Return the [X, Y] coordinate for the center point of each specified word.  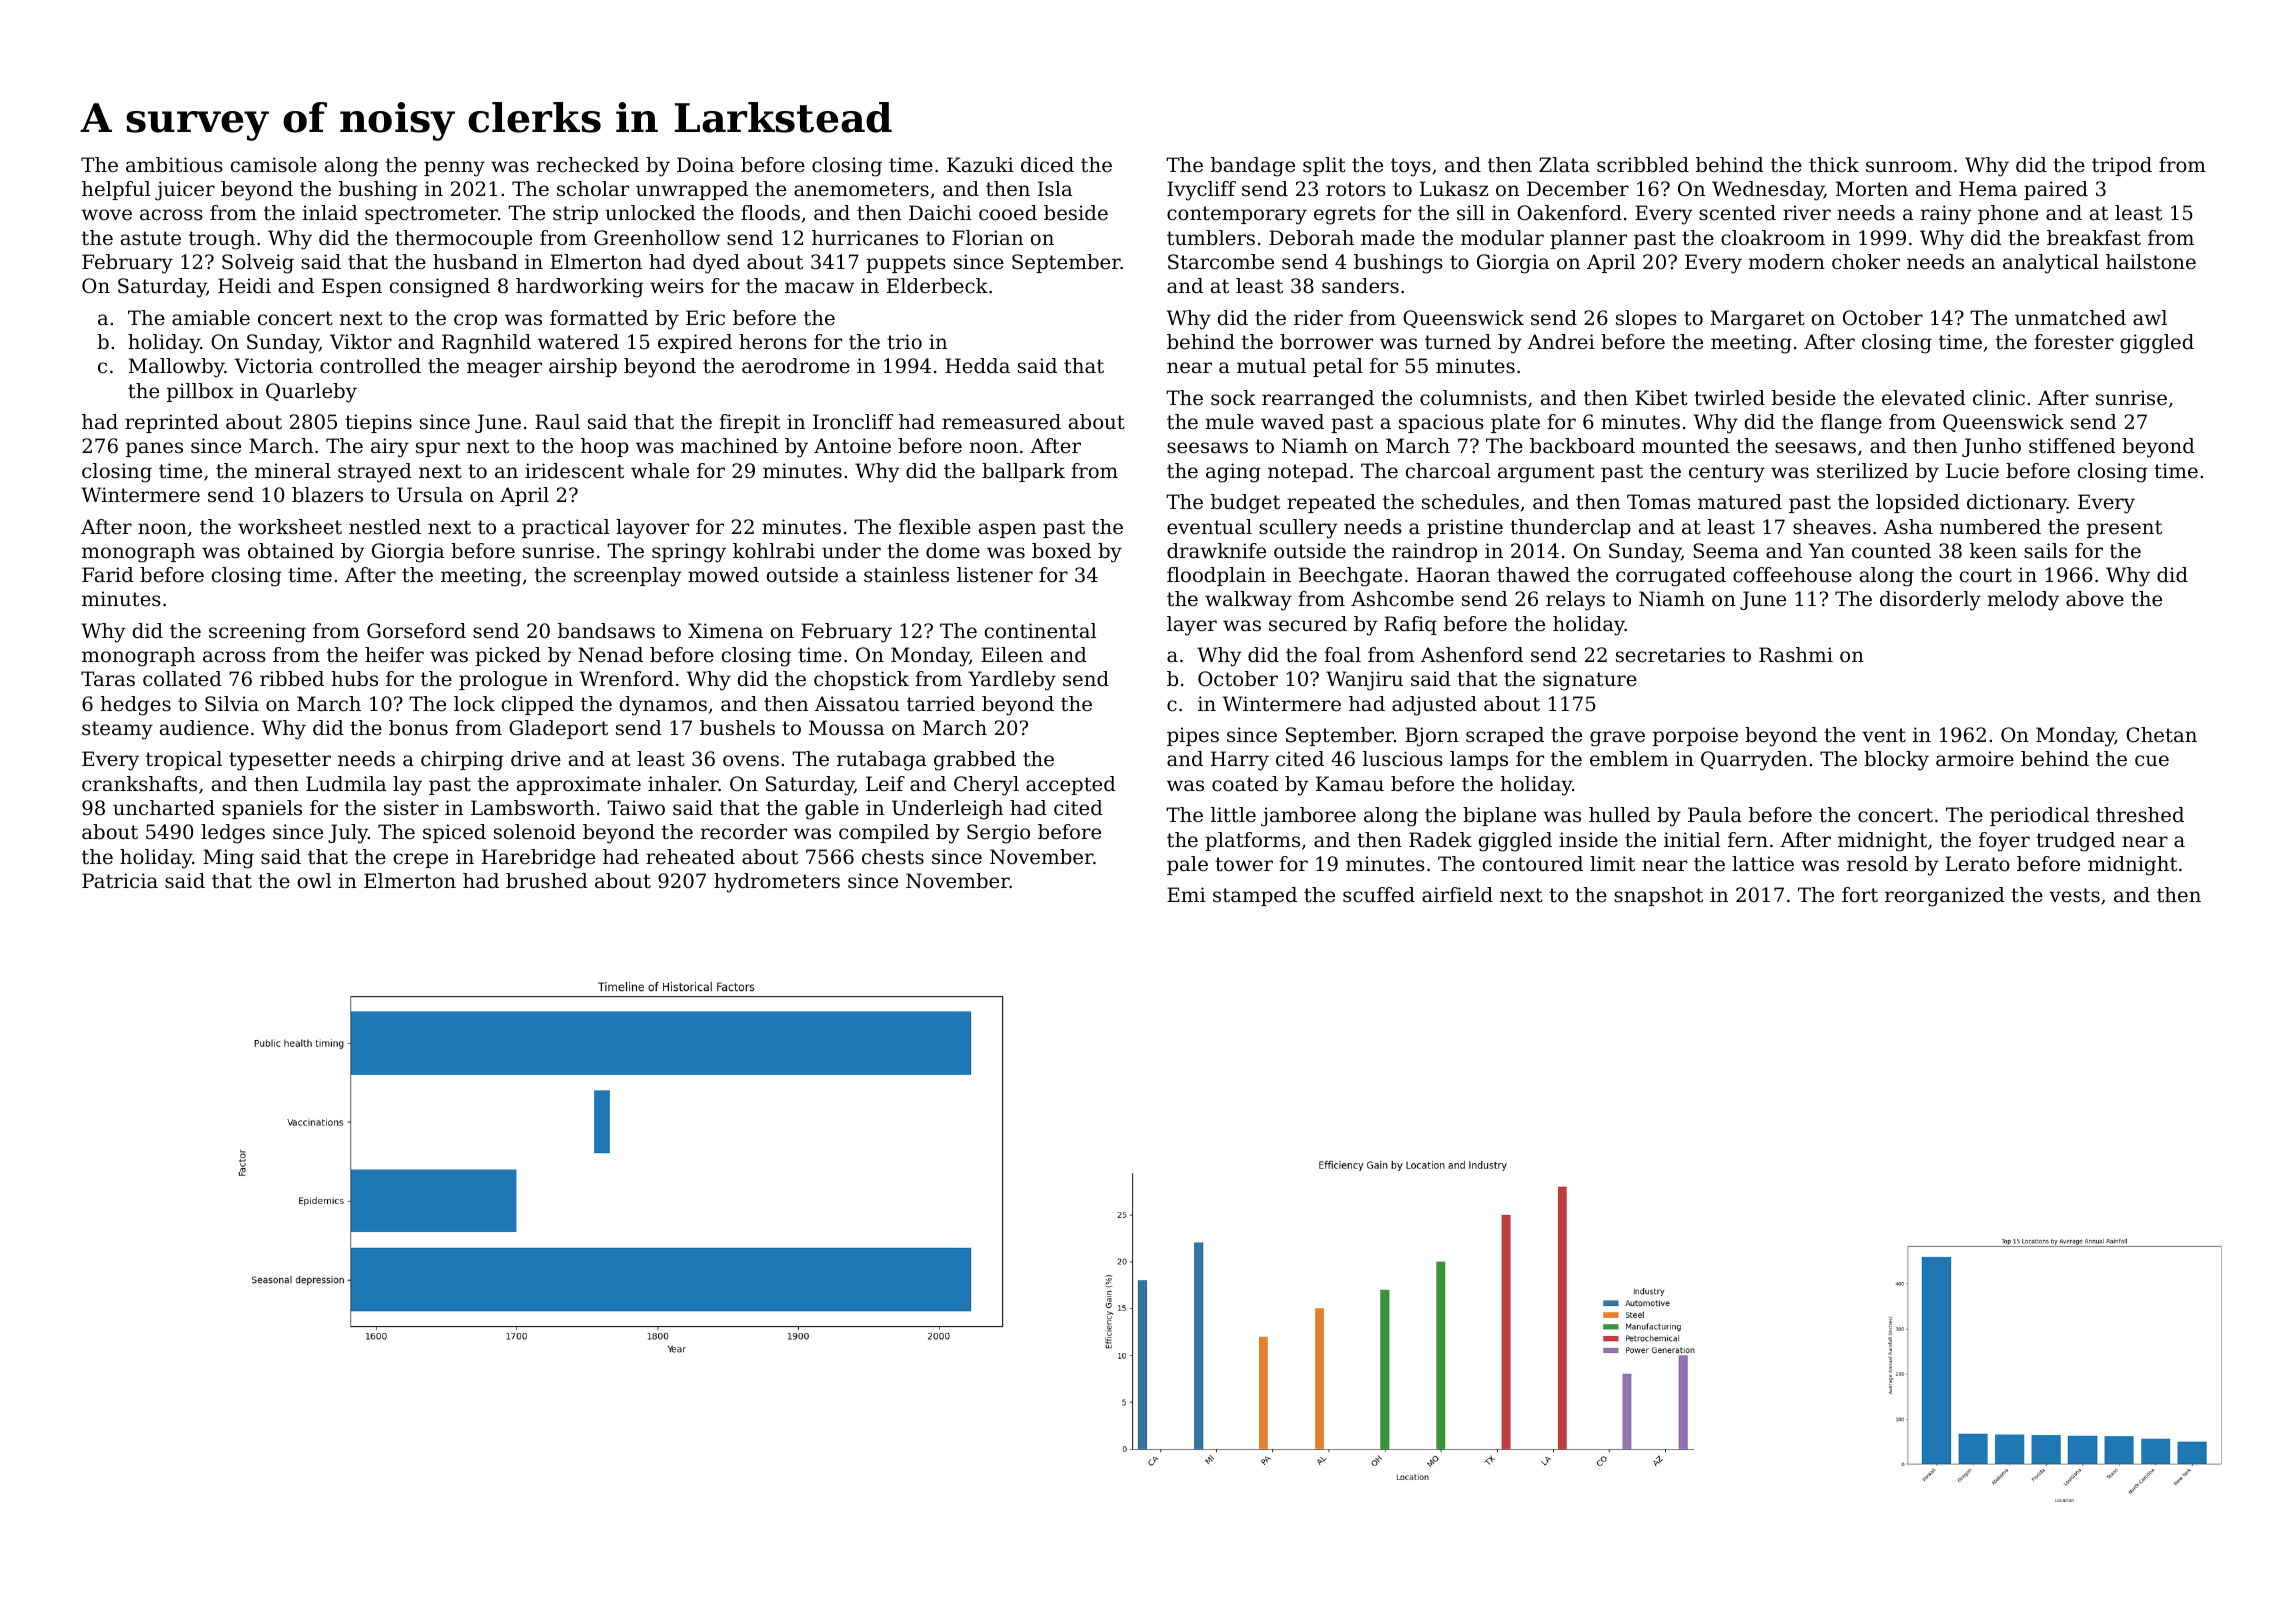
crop [475, 321]
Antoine [852, 446]
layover [652, 529]
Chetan [2161, 735]
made [1388, 238]
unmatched [2070, 318]
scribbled [1643, 165]
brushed [547, 881]
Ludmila [346, 784]
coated [1245, 784]
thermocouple [463, 239]
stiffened [2072, 446]
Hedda [977, 366]
